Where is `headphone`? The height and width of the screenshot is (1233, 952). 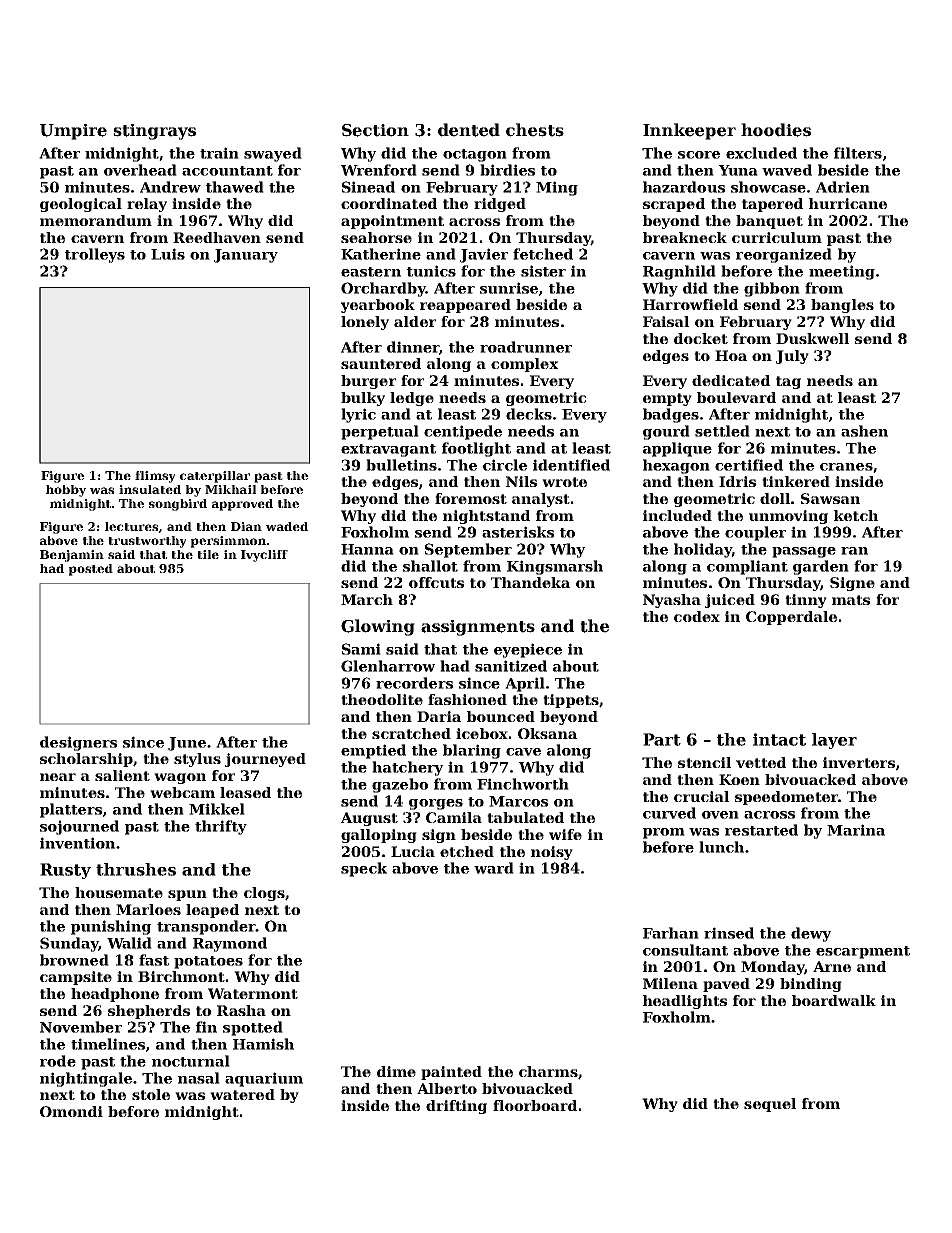
headphone is located at coordinates (115, 995).
